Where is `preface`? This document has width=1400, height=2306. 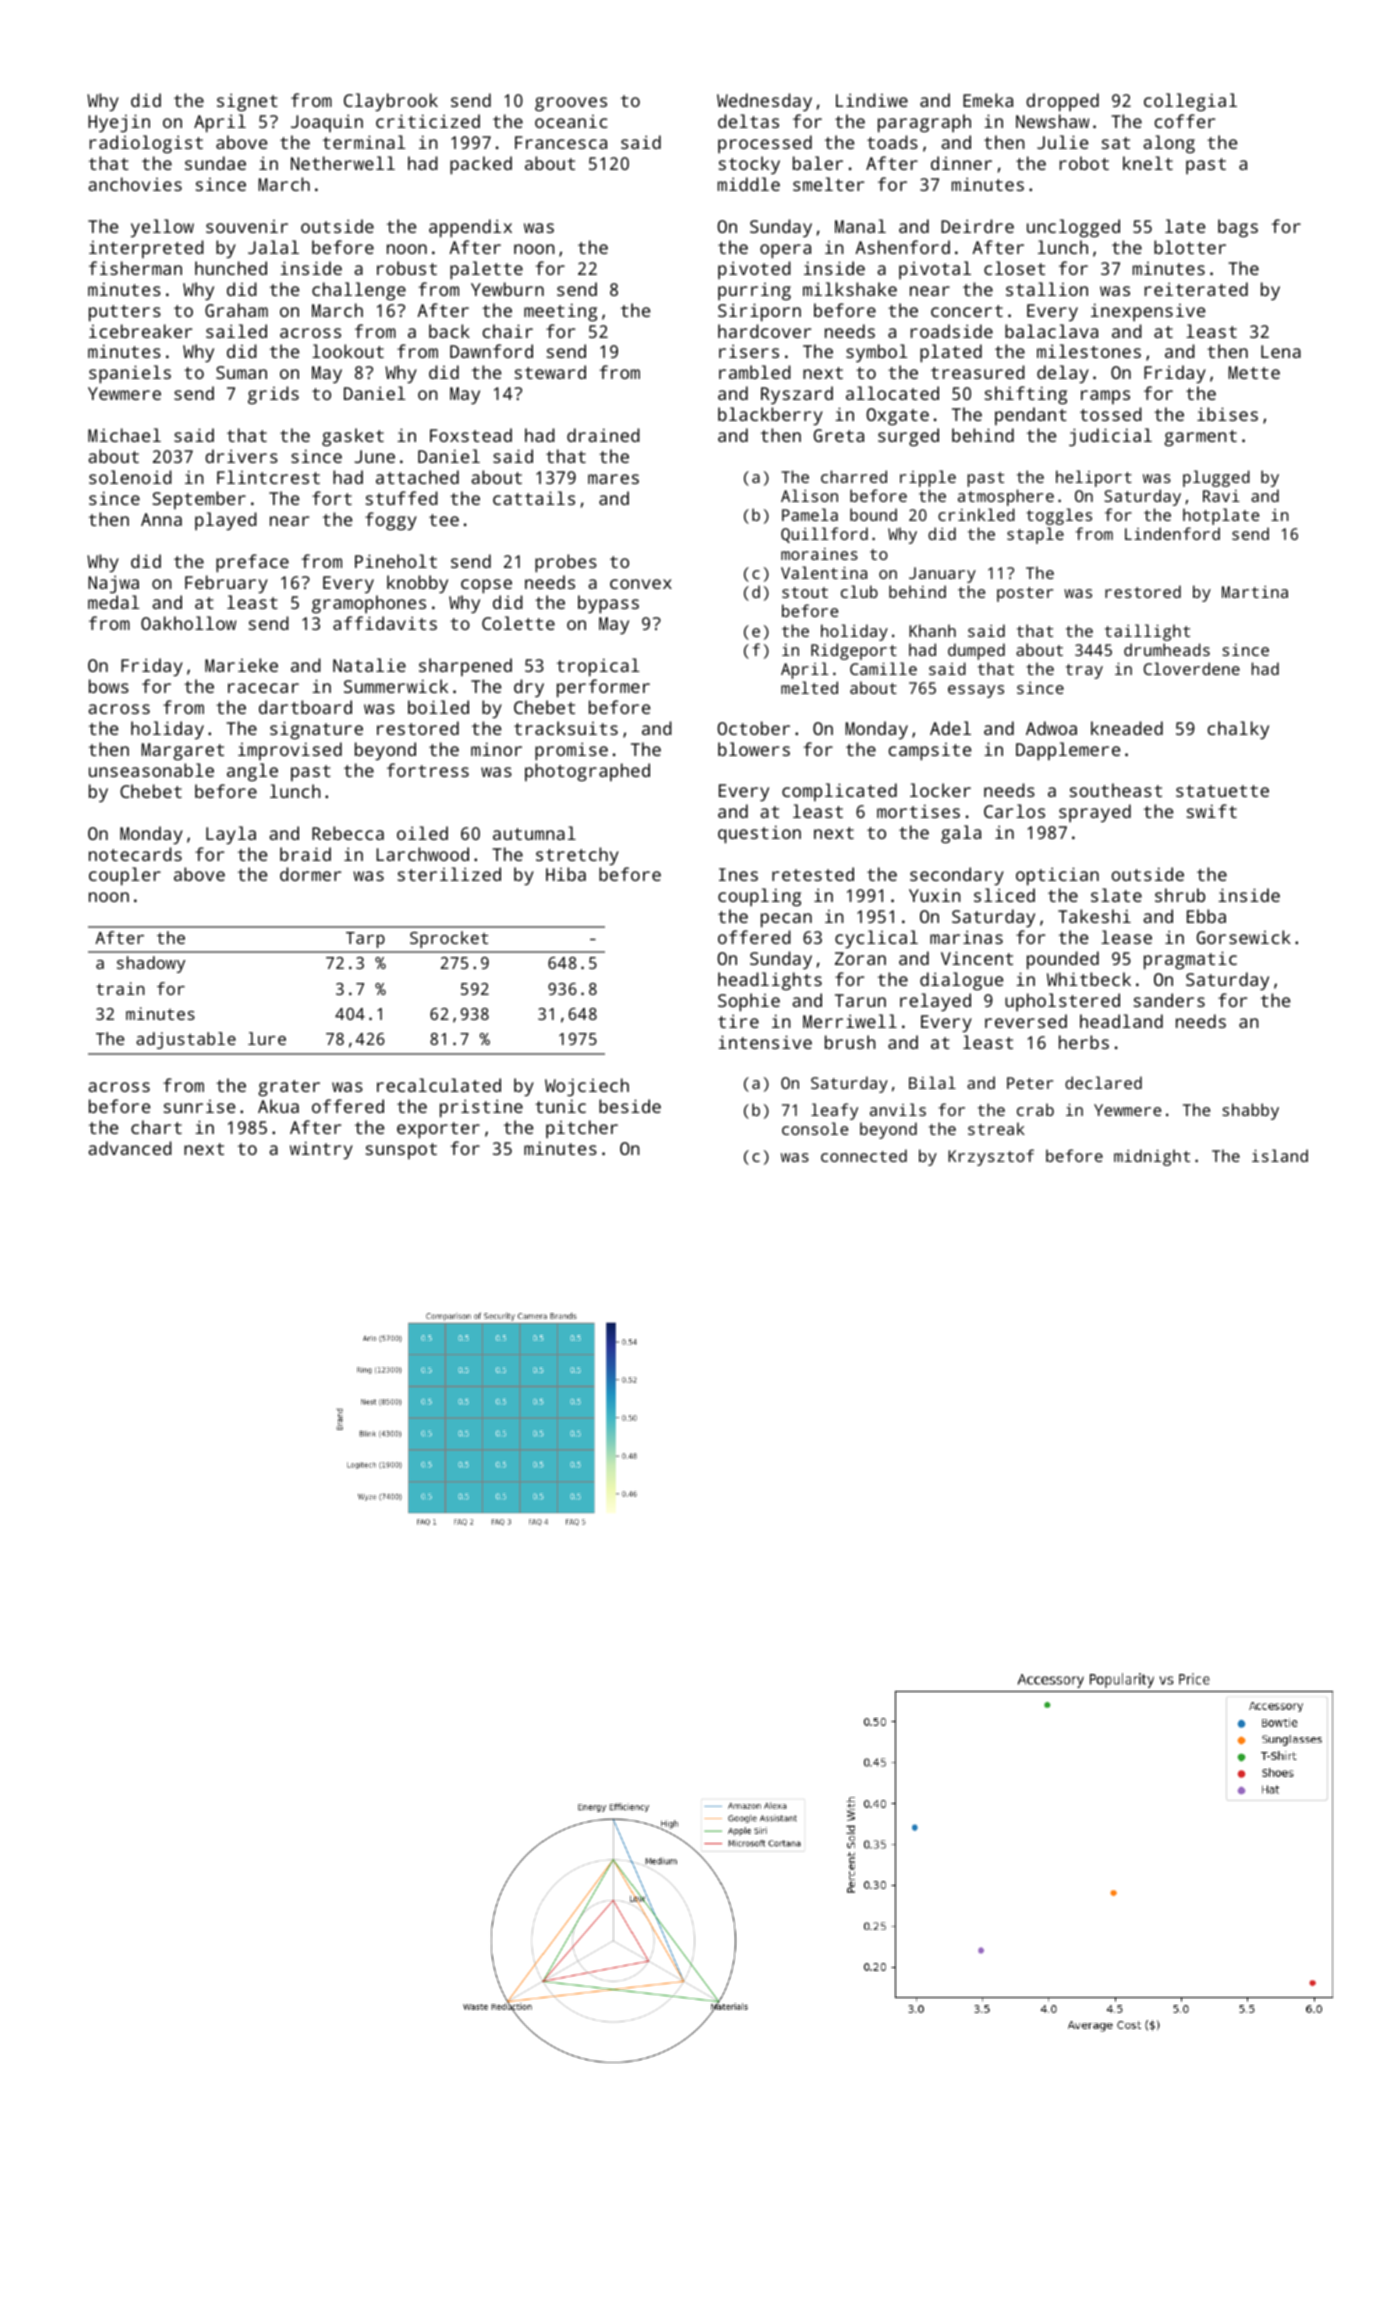 preface is located at coordinates (252, 563).
